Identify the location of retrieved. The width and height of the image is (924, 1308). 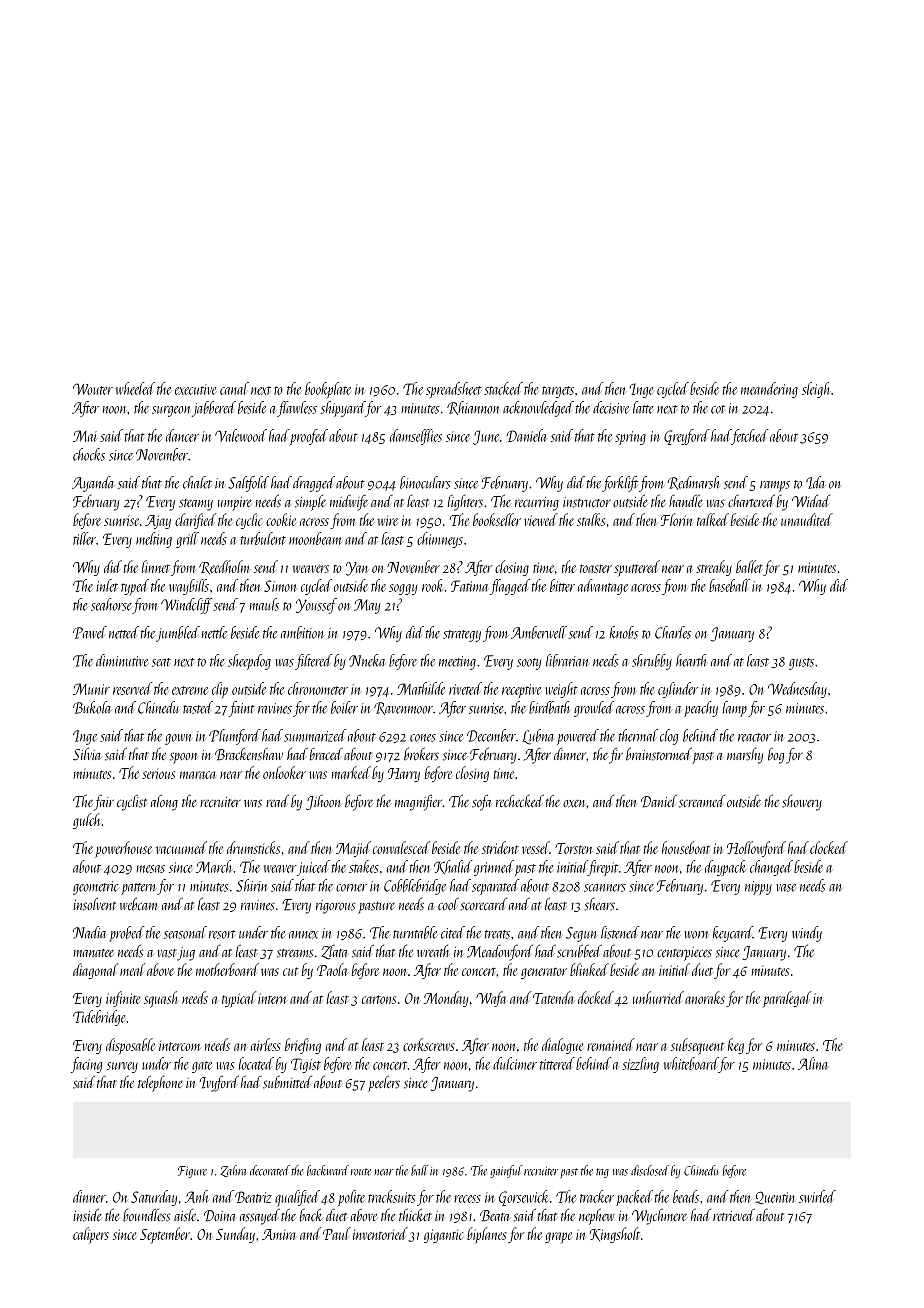
(734, 1214).
